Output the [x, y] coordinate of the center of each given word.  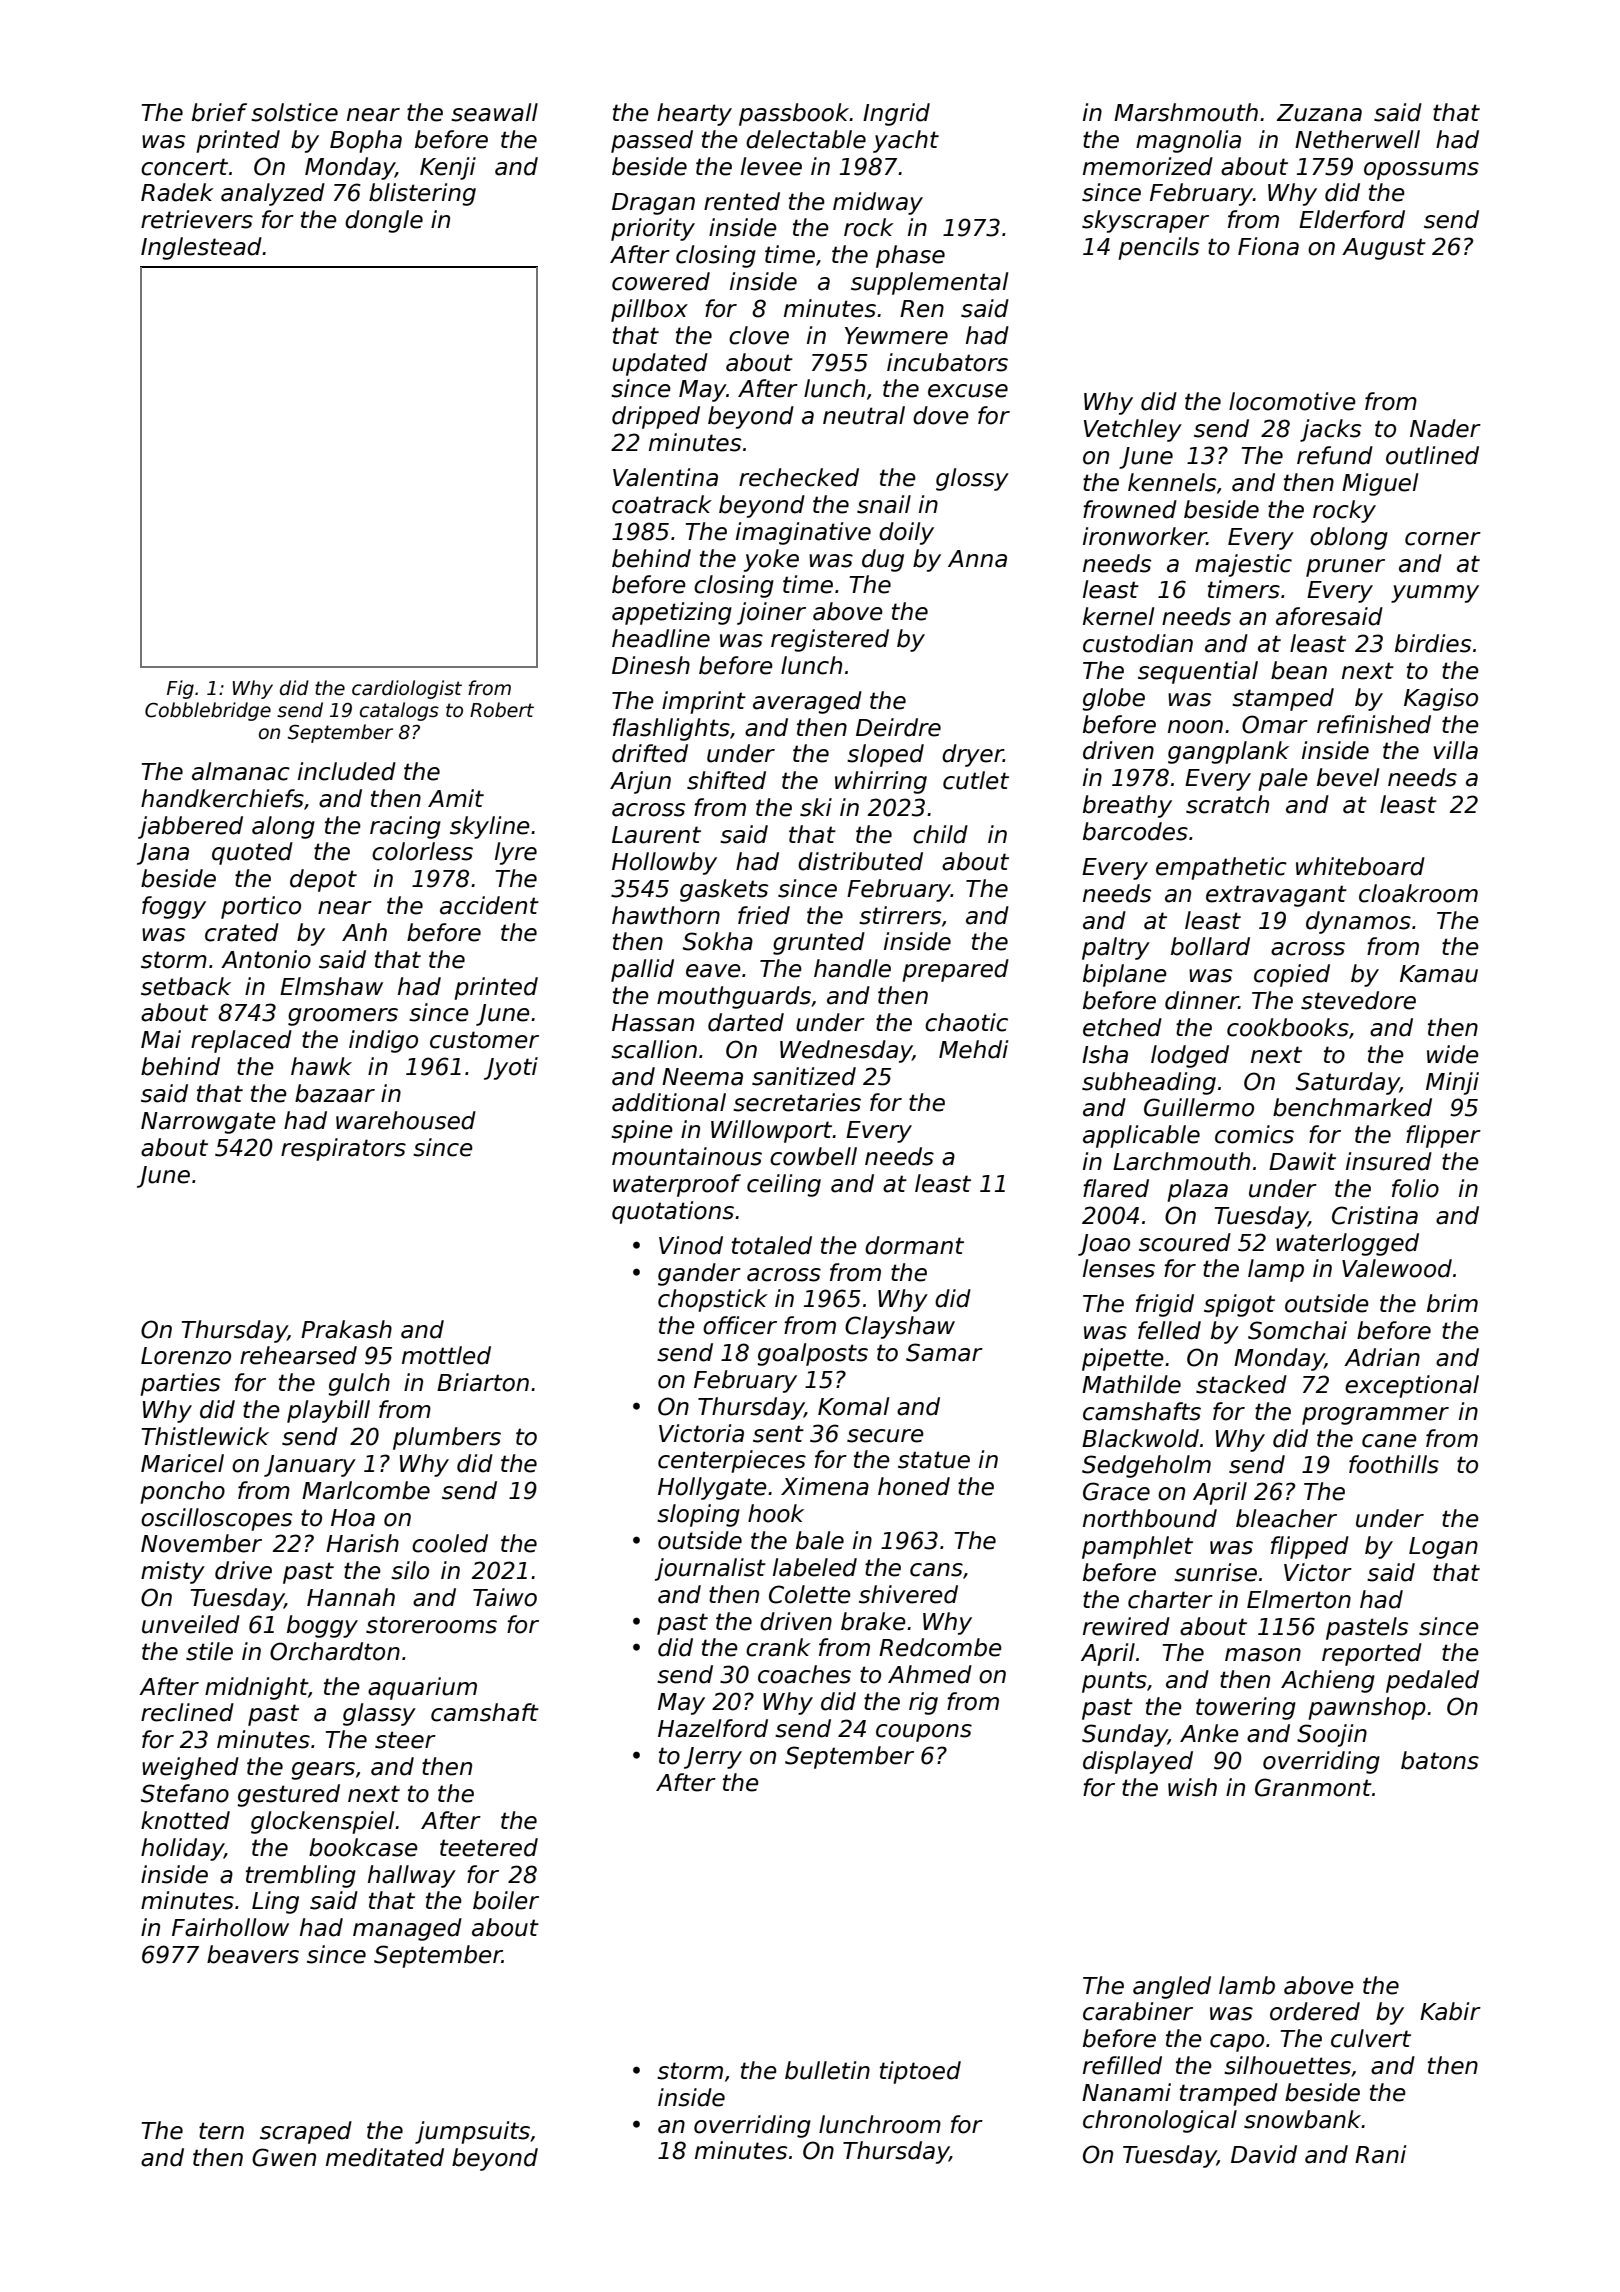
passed [652, 141]
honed [914, 1486]
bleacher [1286, 1518]
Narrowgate [208, 1123]
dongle [384, 221]
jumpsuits [472, 2132]
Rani [1380, 2154]
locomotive [1292, 401]
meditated [385, 2157]
